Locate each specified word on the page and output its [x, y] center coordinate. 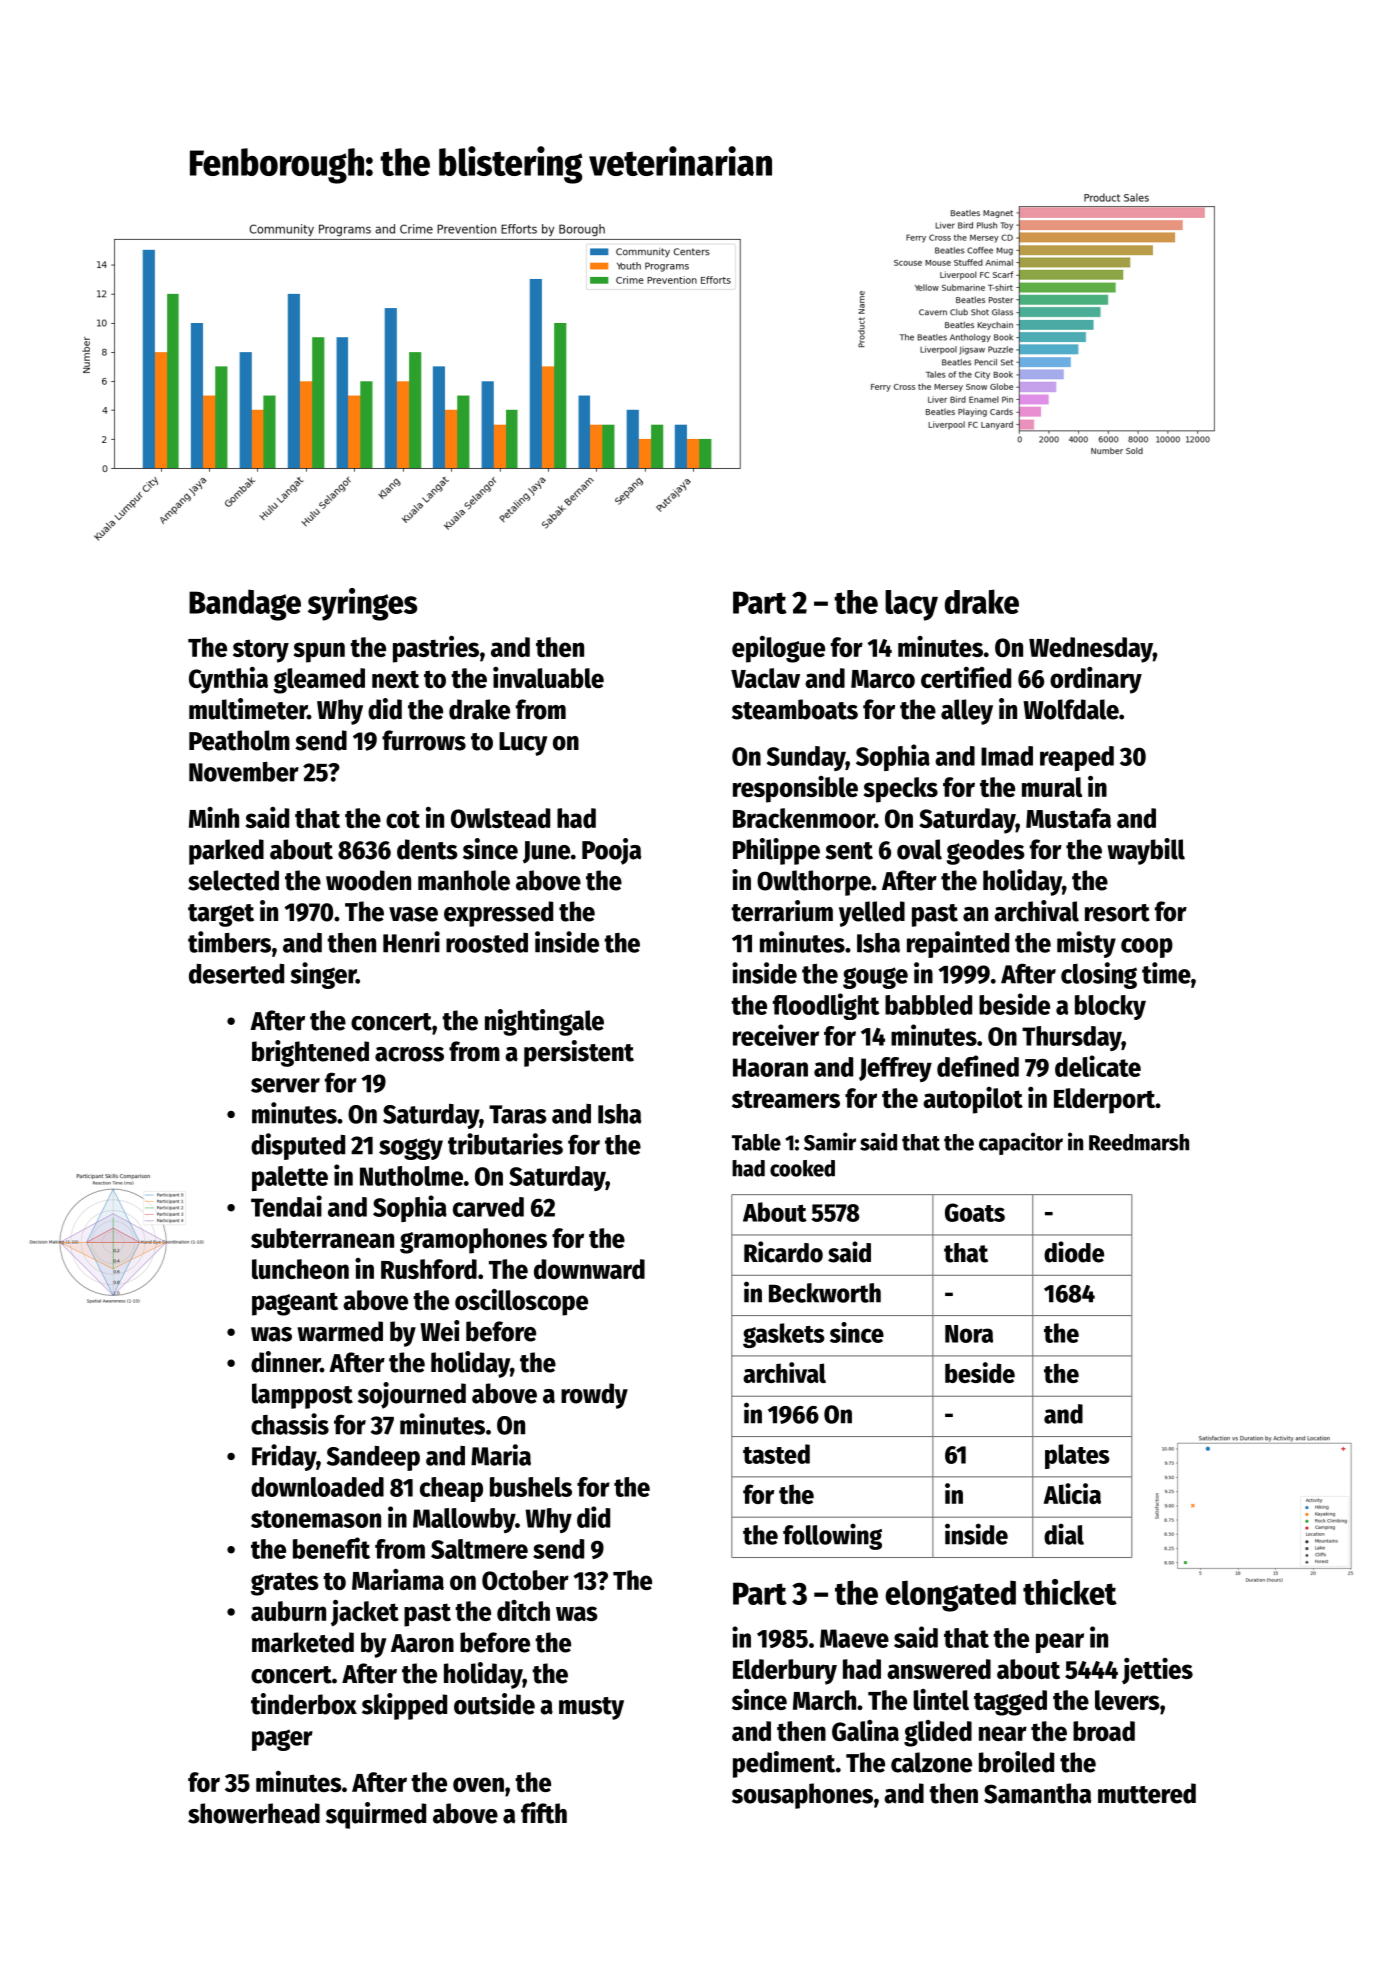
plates [1077, 1456]
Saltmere [479, 1549]
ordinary [1096, 680]
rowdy [594, 1396]
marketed [303, 1642]
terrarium [782, 911]
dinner [285, 1362]
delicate [1098, 1066]
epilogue [778, 649]
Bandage [245, 605]
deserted [236, 974]
